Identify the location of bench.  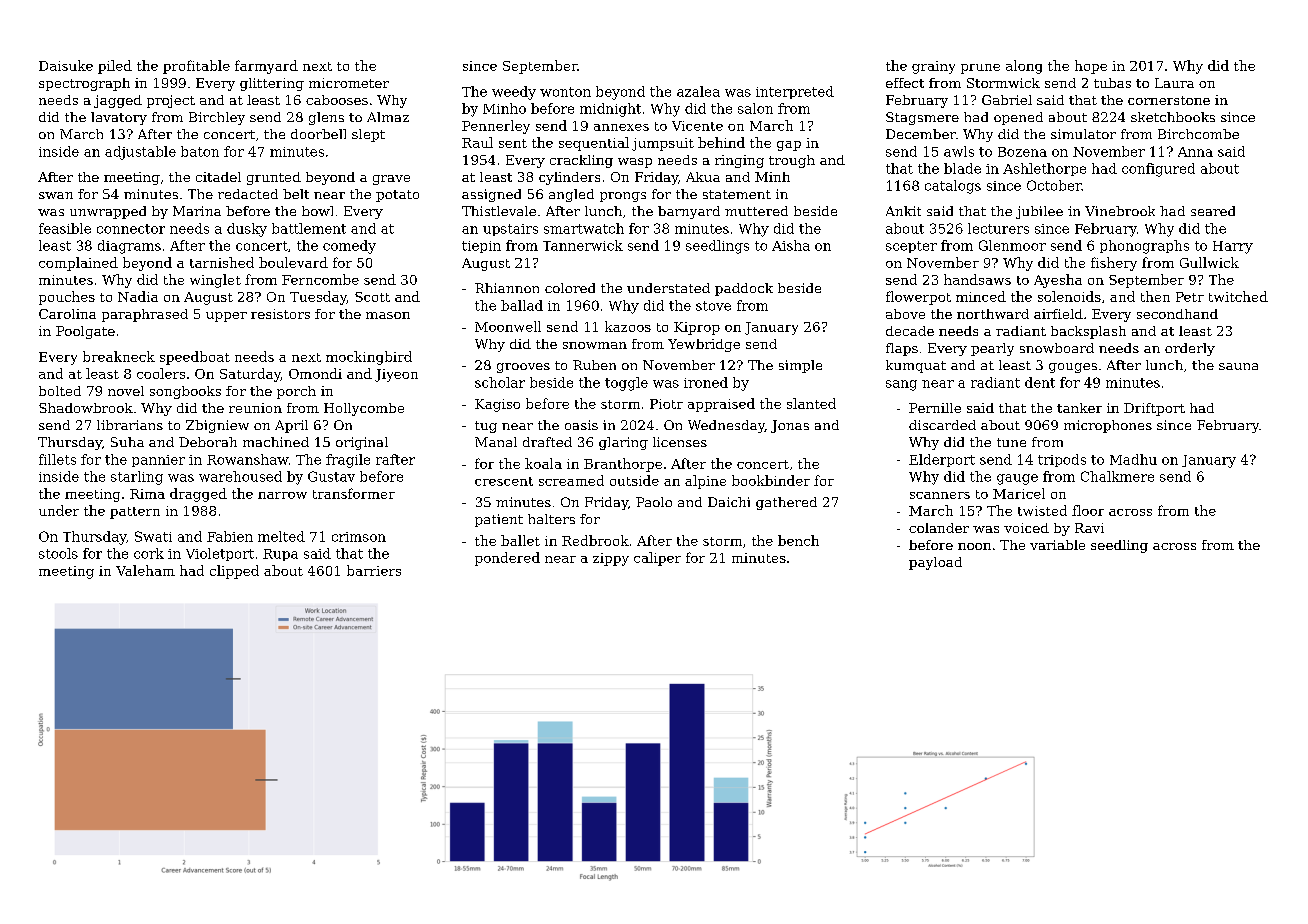
(798, 540).
